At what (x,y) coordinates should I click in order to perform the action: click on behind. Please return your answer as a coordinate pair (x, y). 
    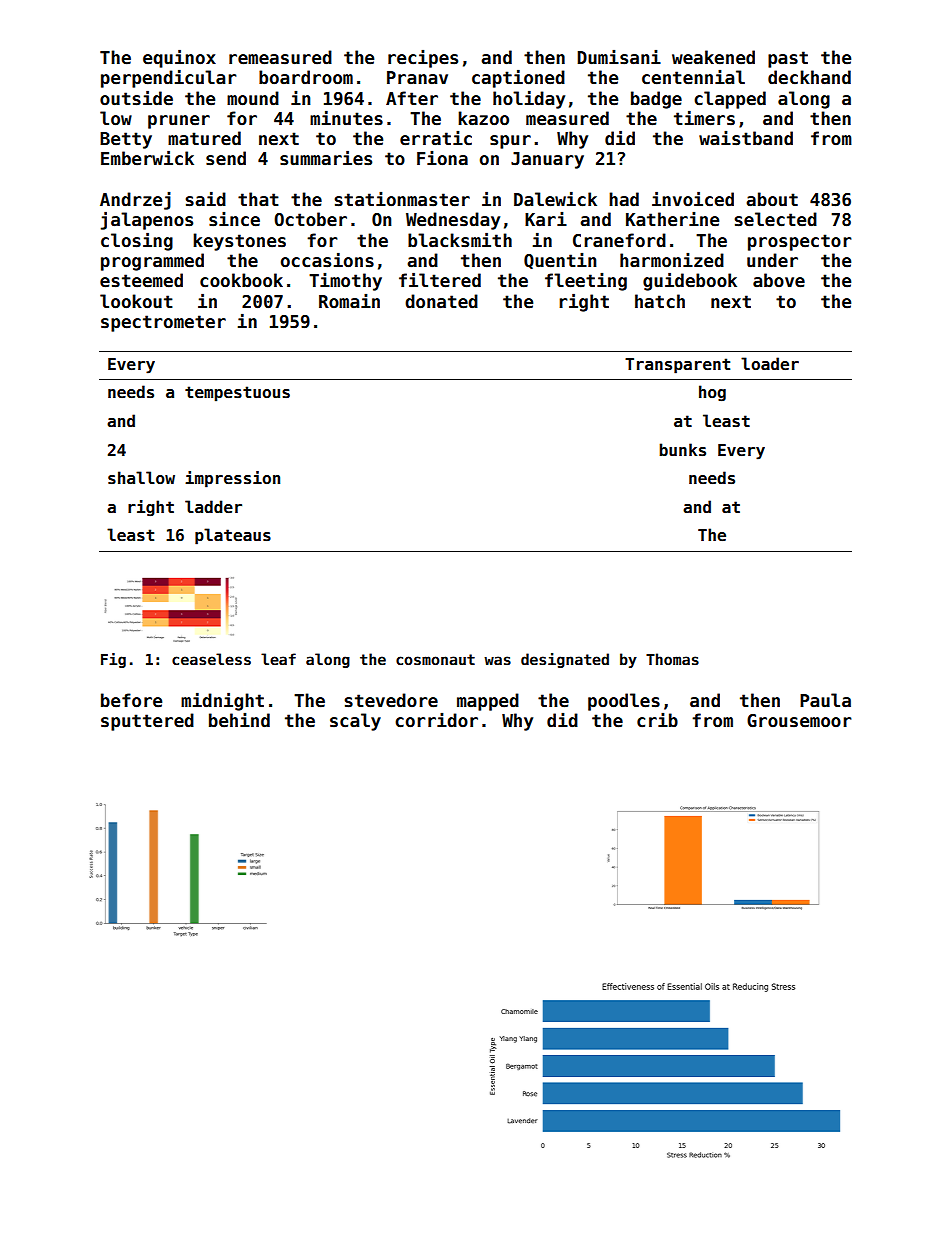
    Looking at the image, I should click on (239, 720).
